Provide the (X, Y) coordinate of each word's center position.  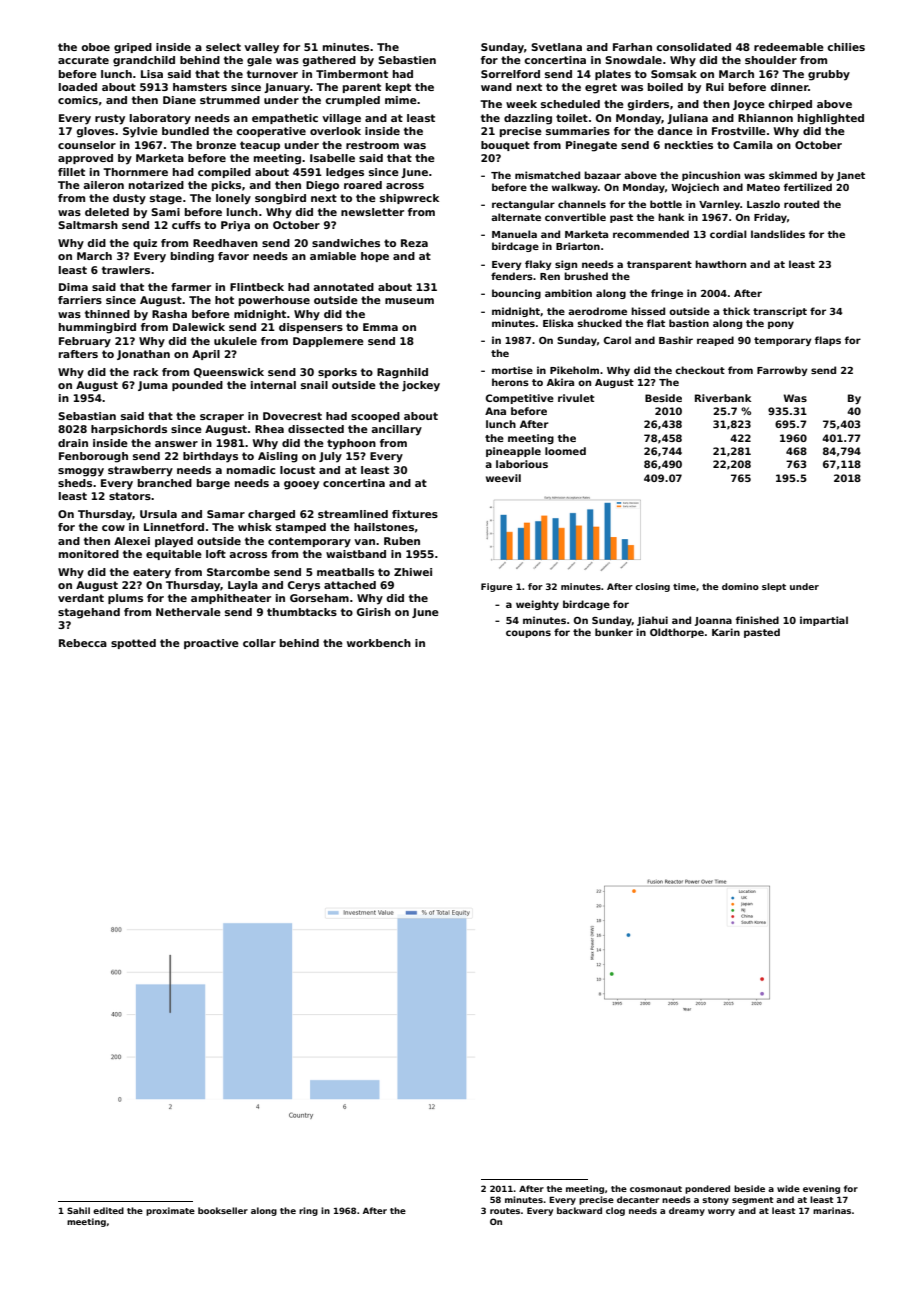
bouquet (505, 146)
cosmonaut (656, 1189)
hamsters (200, 87)
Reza (414, 243)
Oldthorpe (677, 633)
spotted (133, 644)
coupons (528, 634)
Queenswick (229, 373)
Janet (850, 176)
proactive (211, 644)
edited (108, 1210)
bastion (689, 323)
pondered (707, 1189)
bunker (614, 632)
